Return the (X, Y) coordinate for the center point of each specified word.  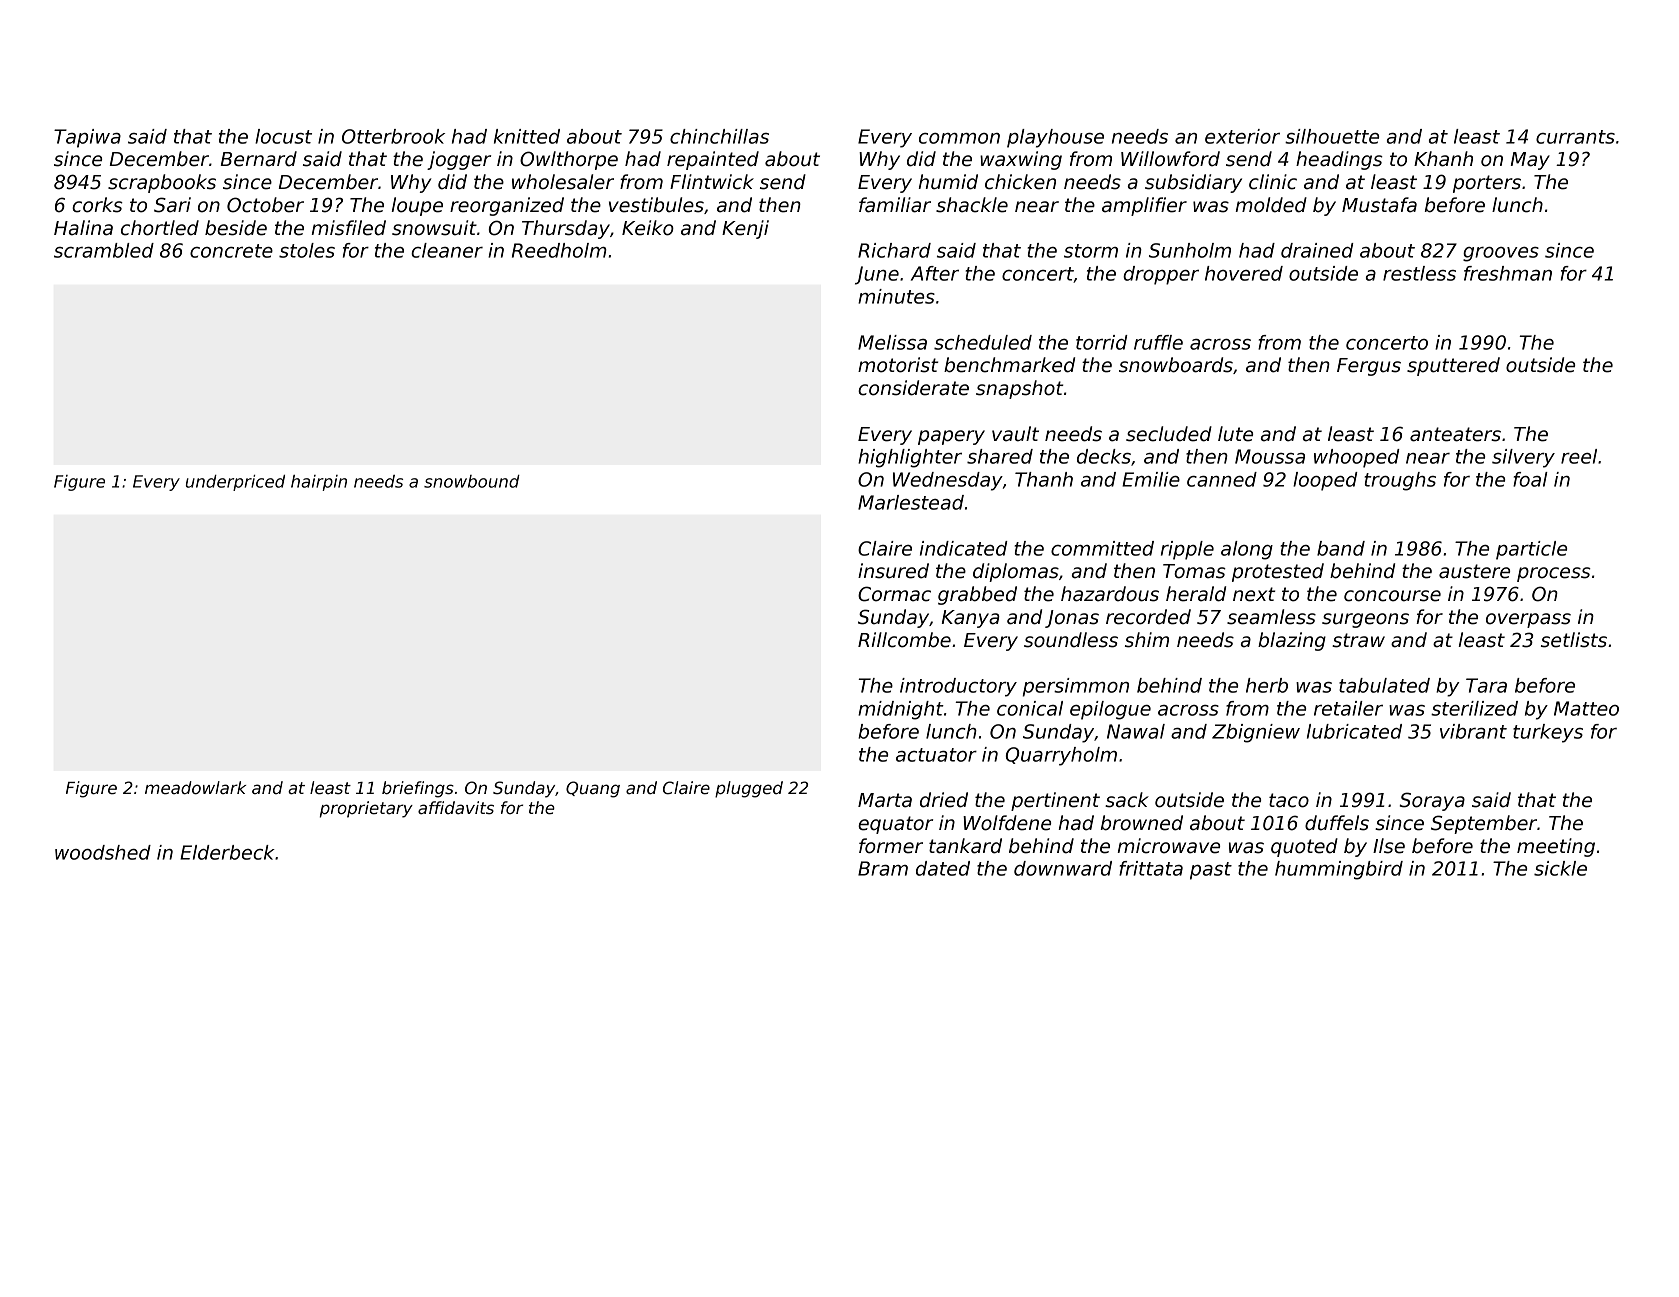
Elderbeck (227, 852)
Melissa (892, 342)
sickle (1560, 868)
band (1341, 548)
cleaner (447, 250)
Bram (883, 868)
